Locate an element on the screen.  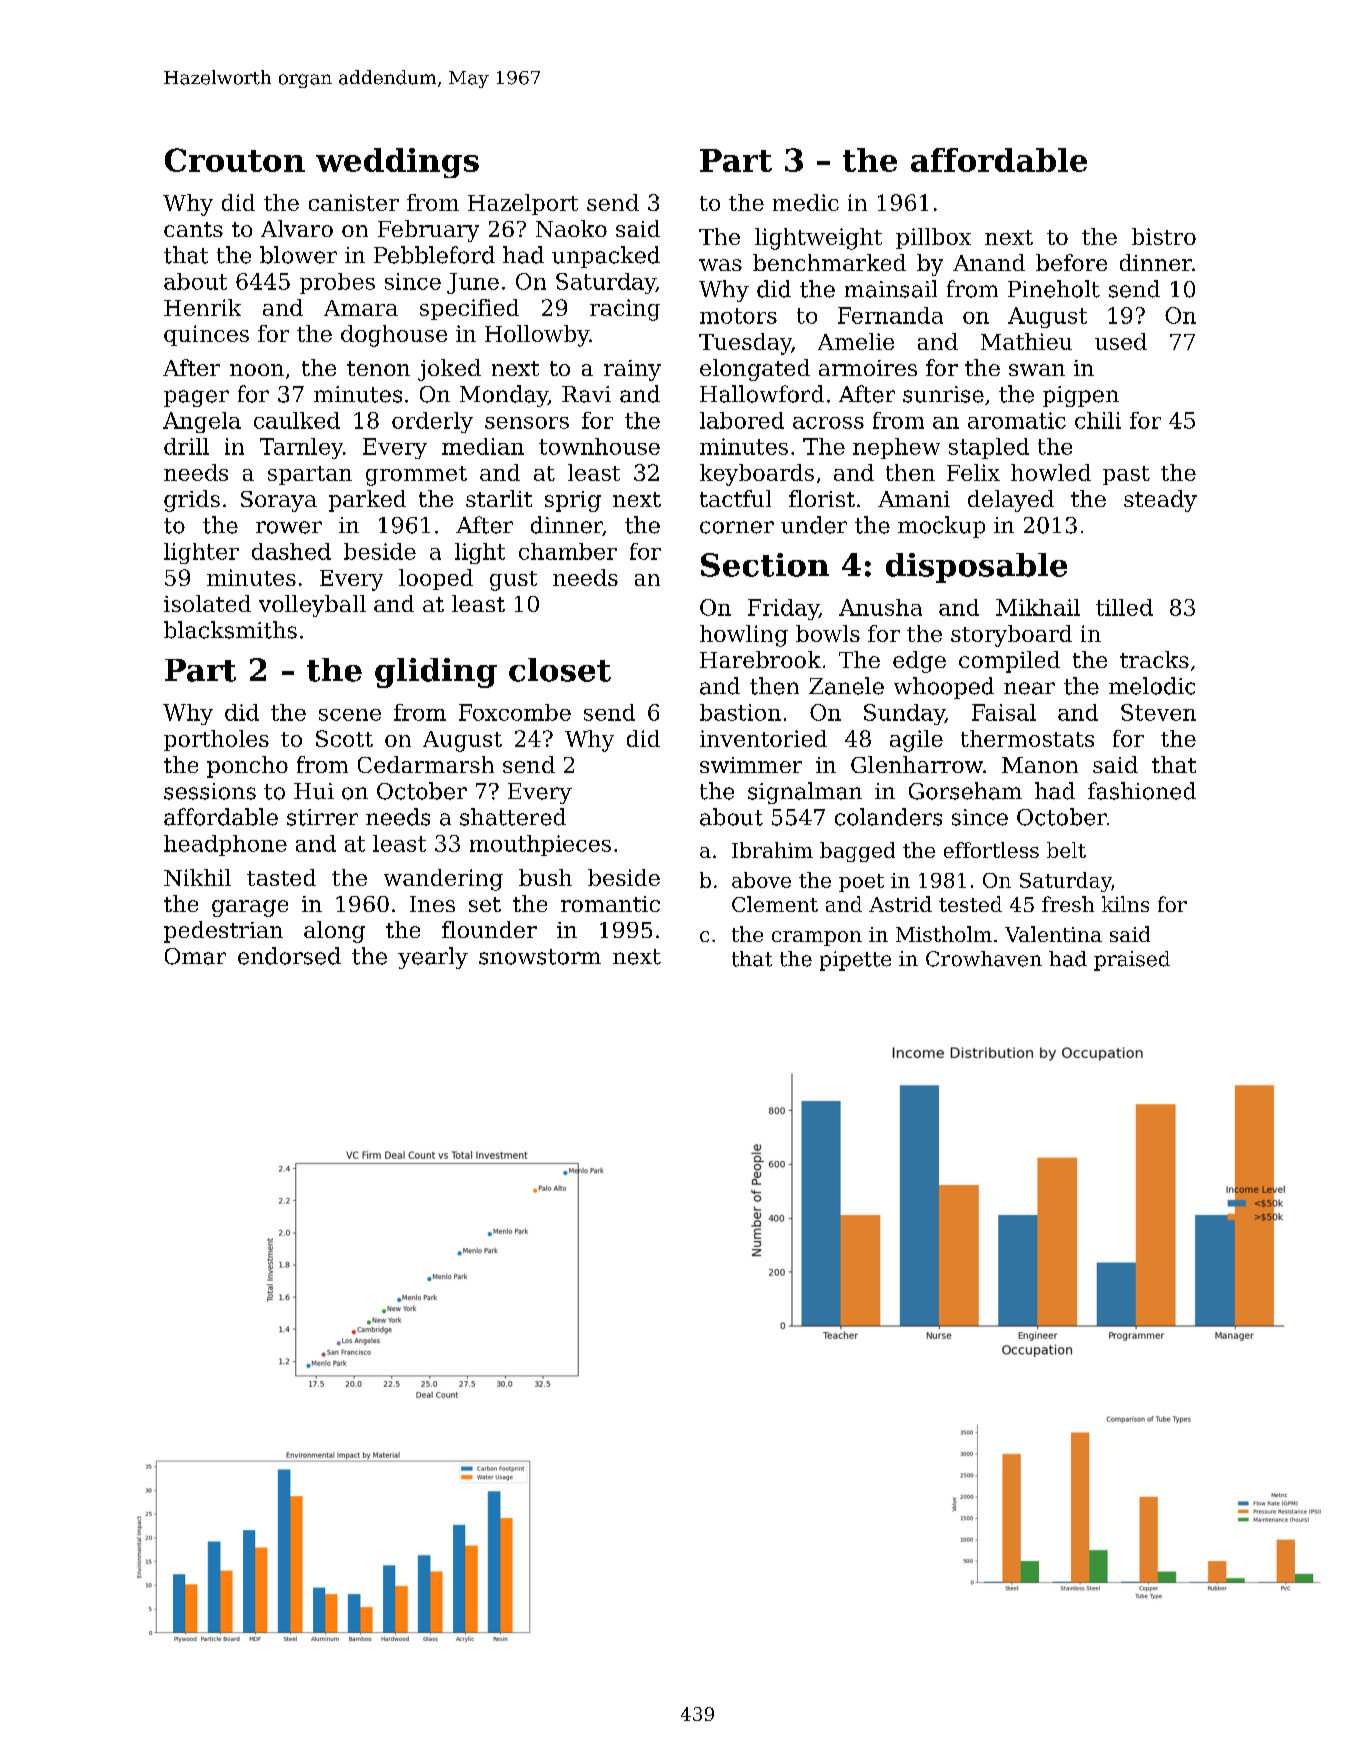
stirrer is located at coordinates (322, 817).
